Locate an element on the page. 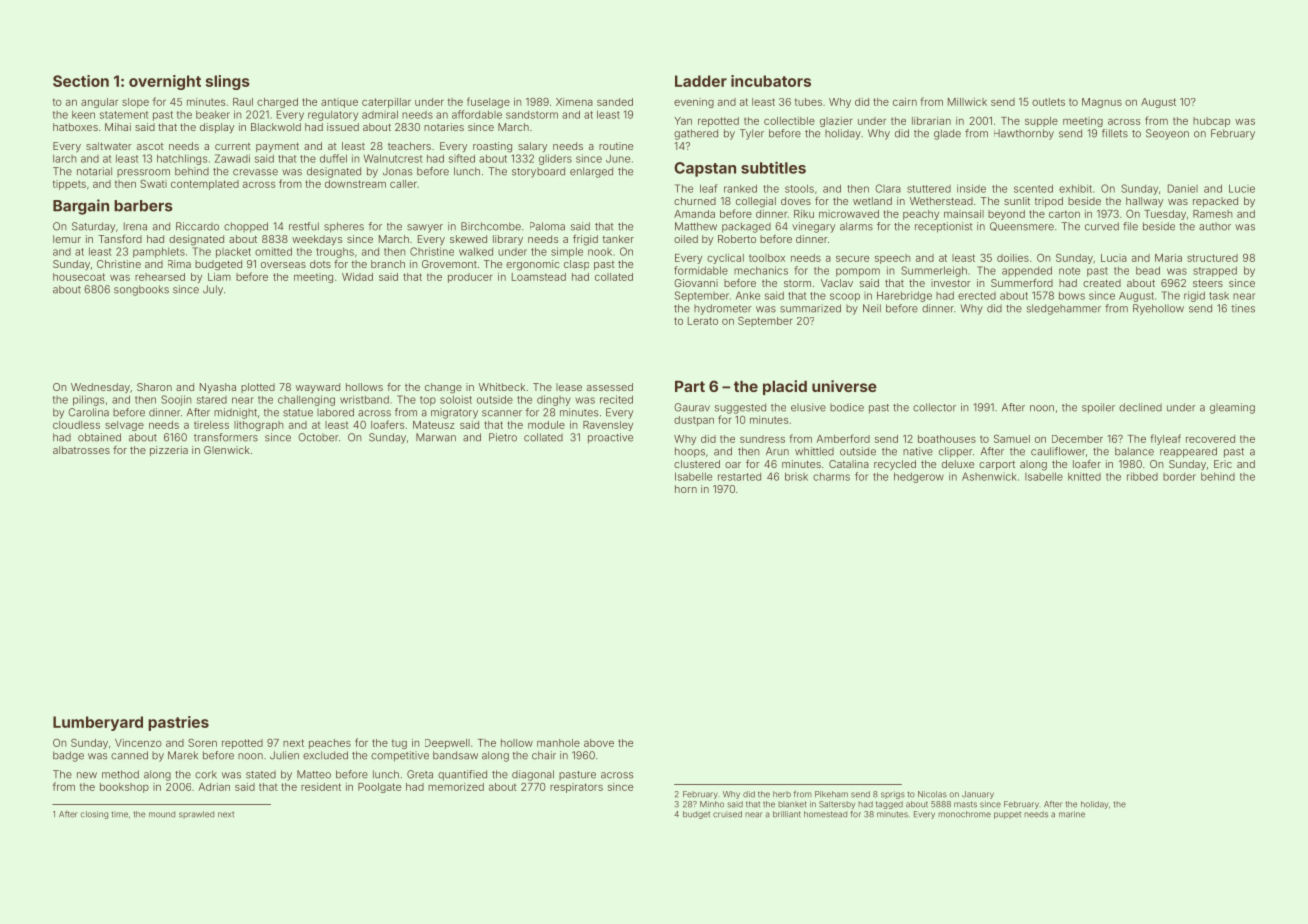 The width and height of the document is (1308, 924). clustered is located at coordinates (697, 464).
